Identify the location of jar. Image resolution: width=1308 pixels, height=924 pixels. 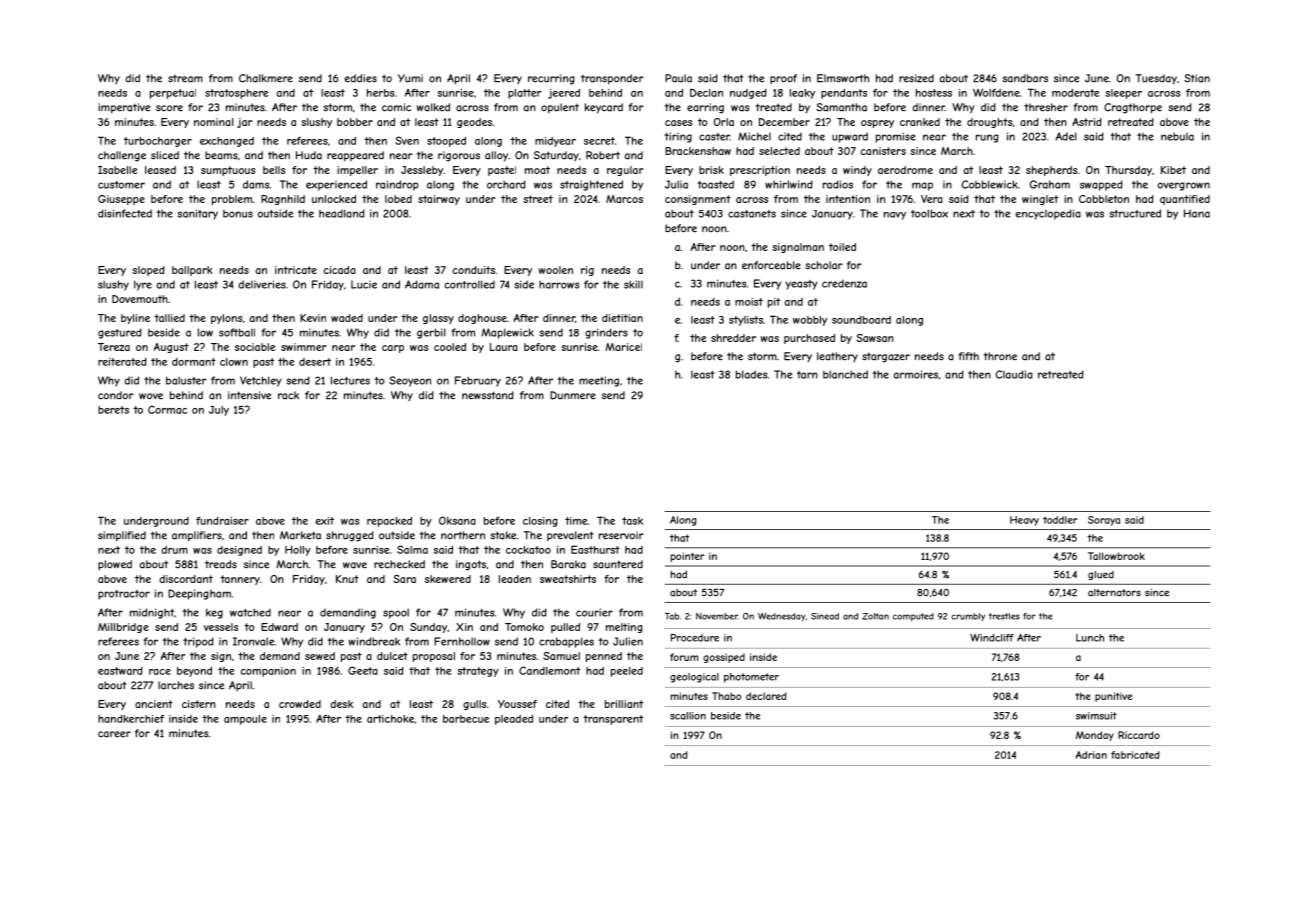
(244, 123).
